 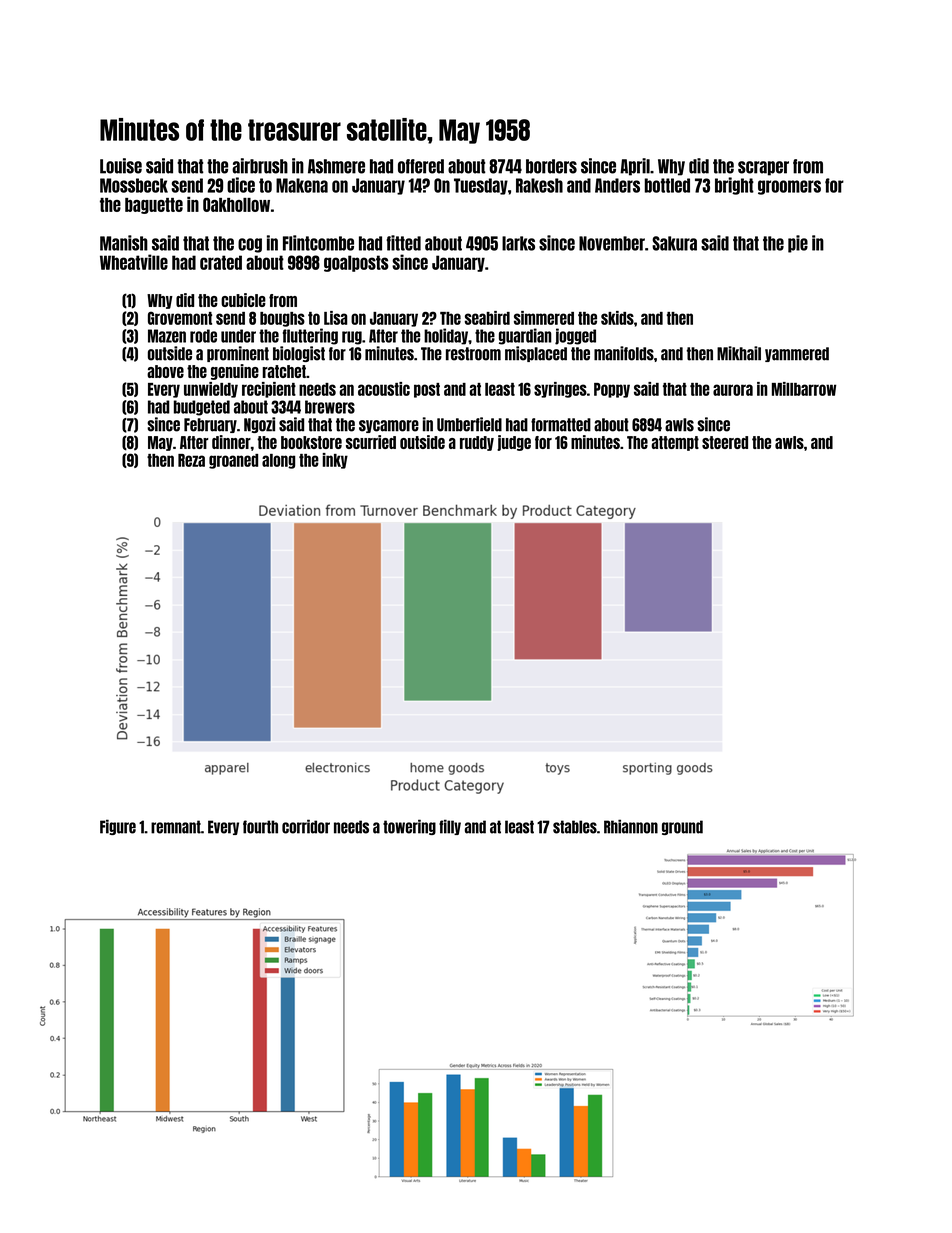 What do you see at coordinates (282, 319) in the page?
I see `boughs` at bounding box center [282, 319].
